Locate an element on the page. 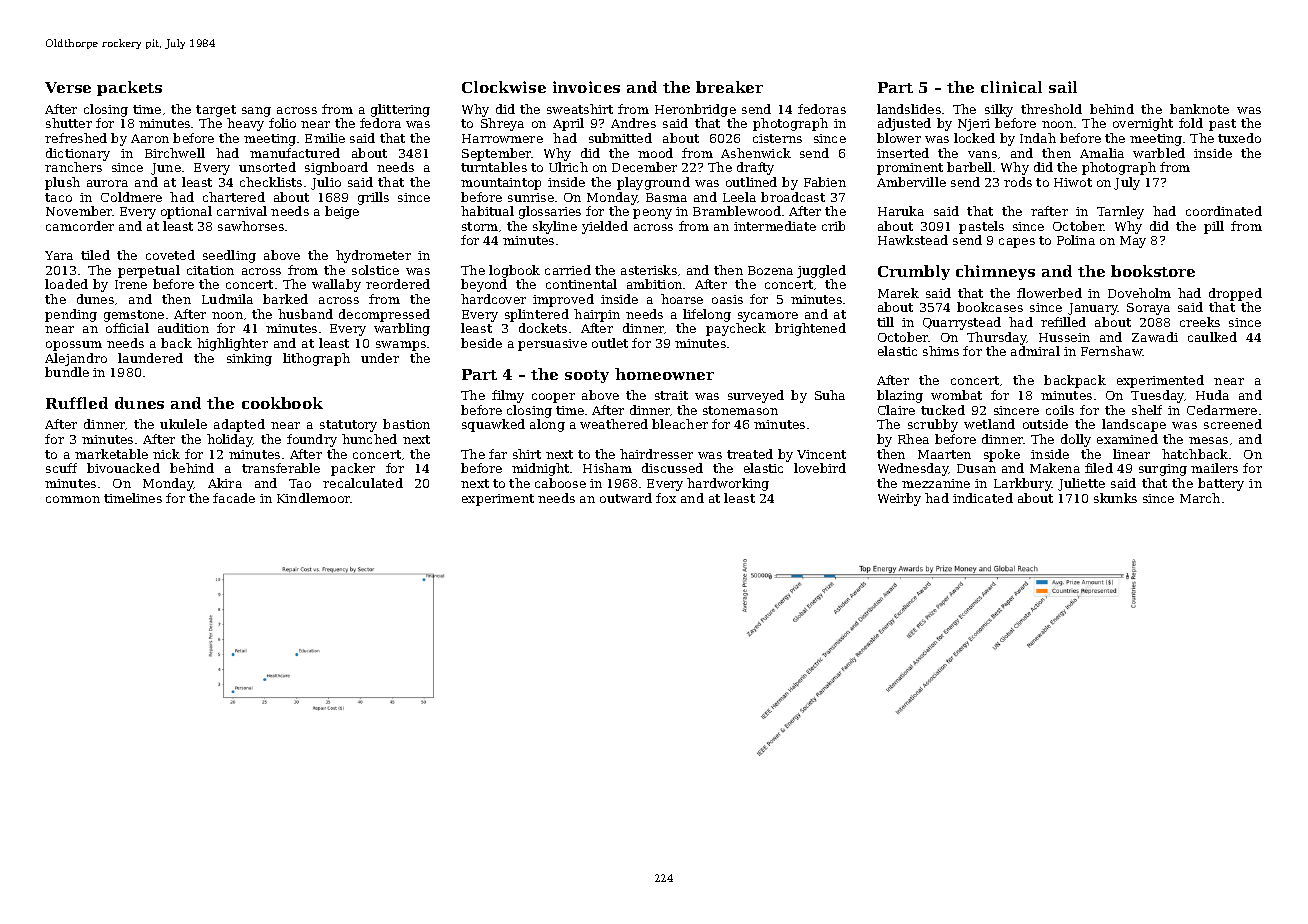  adjusted is located at coordinates (904, 124).
